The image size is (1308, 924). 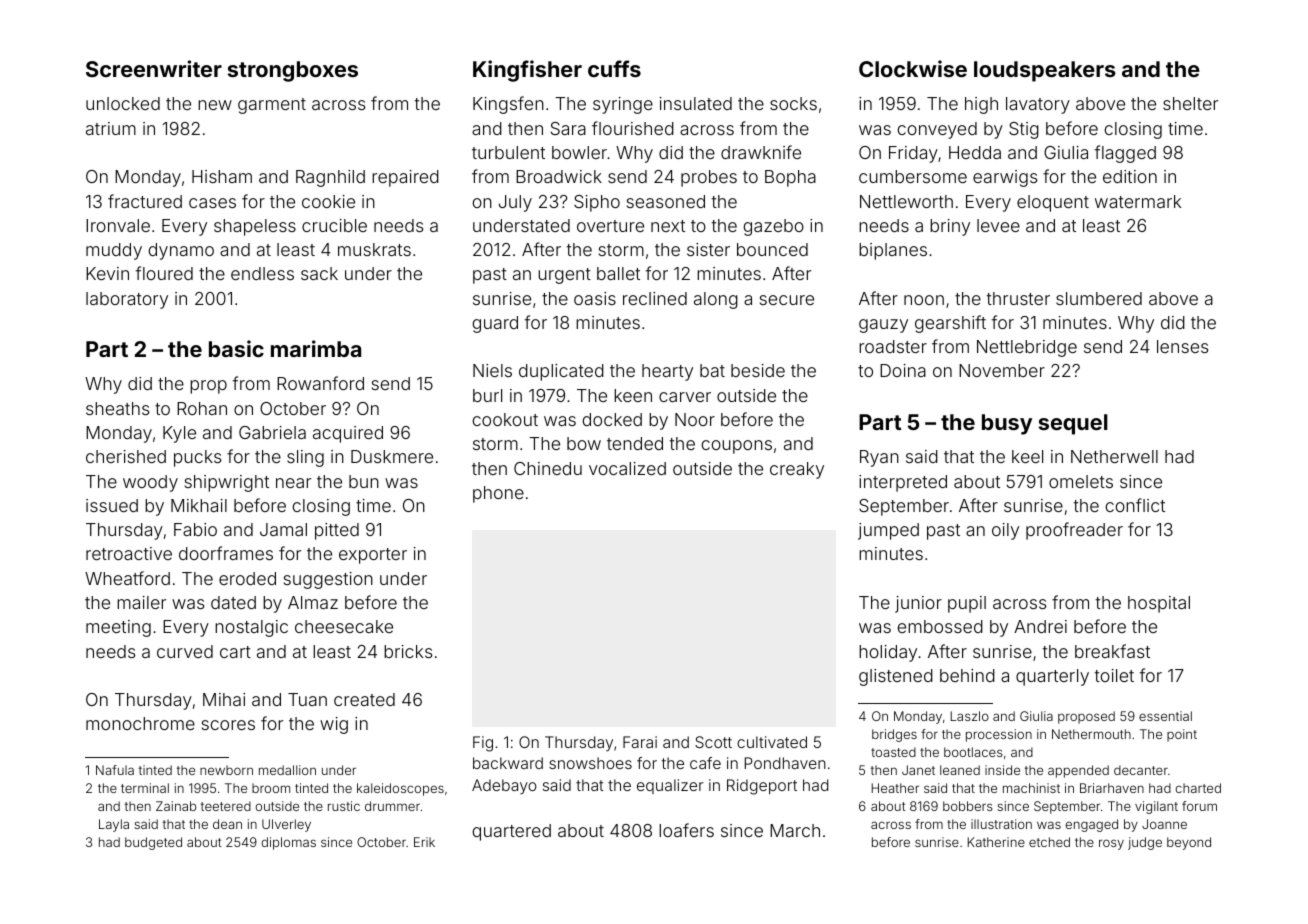 I want to click on basic, so click(x=236, y=348).
